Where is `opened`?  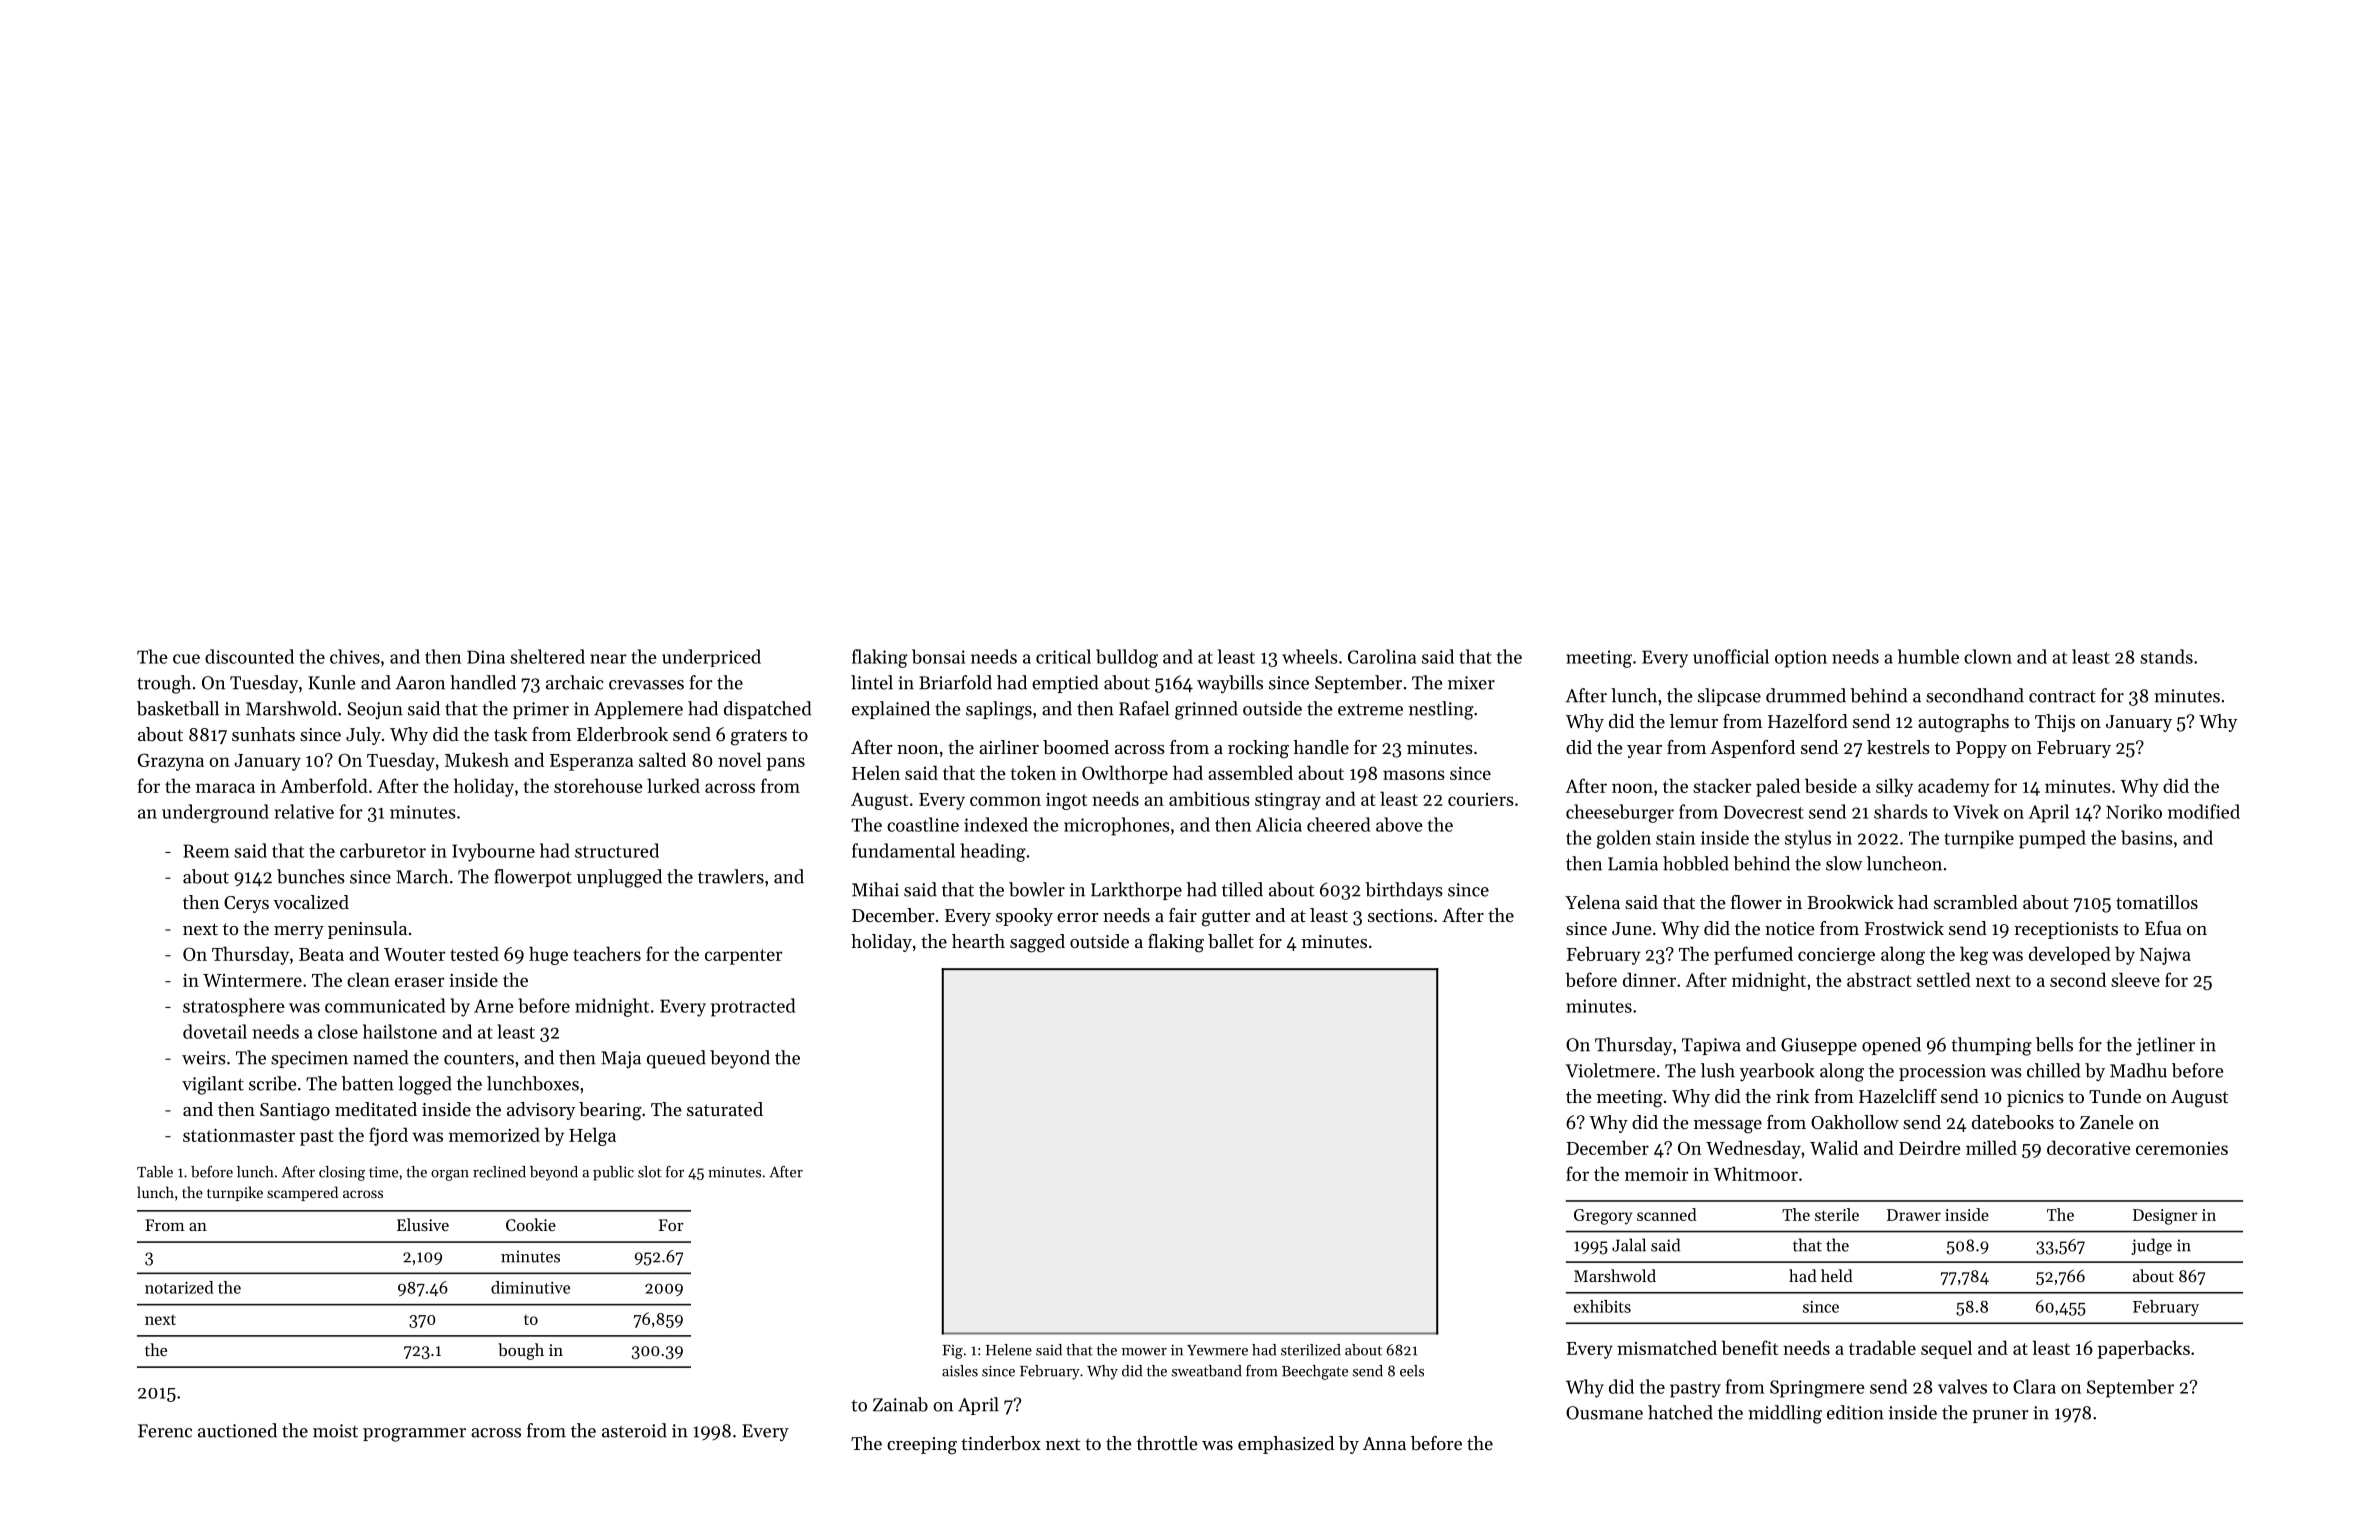
opened is located at coordinates (1891, 1046).
